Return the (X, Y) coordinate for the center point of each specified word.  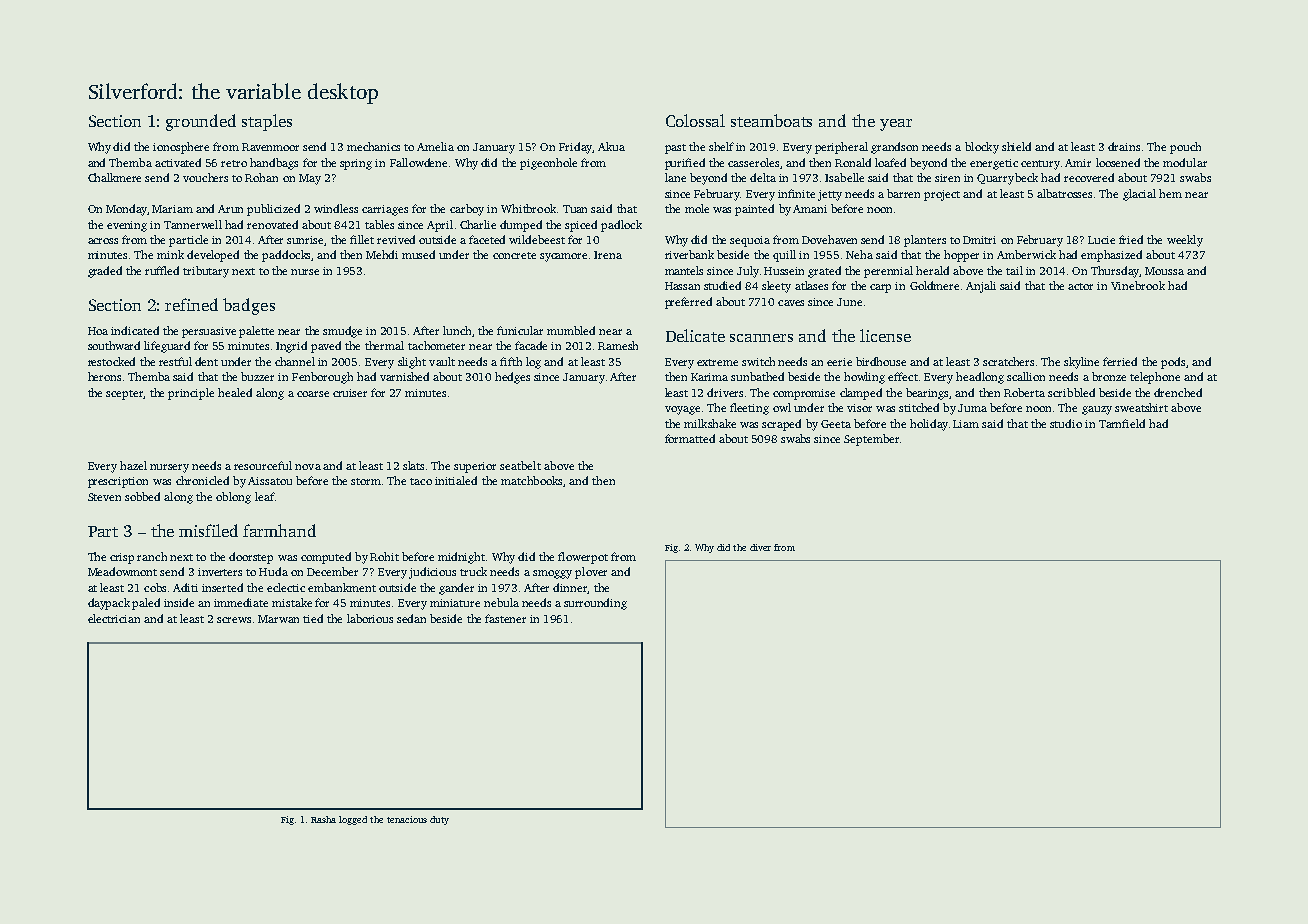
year (896, 125)
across (103, 241)
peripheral (841, 148)
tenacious (407, 819)
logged (353, 820)
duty (439, 820)
